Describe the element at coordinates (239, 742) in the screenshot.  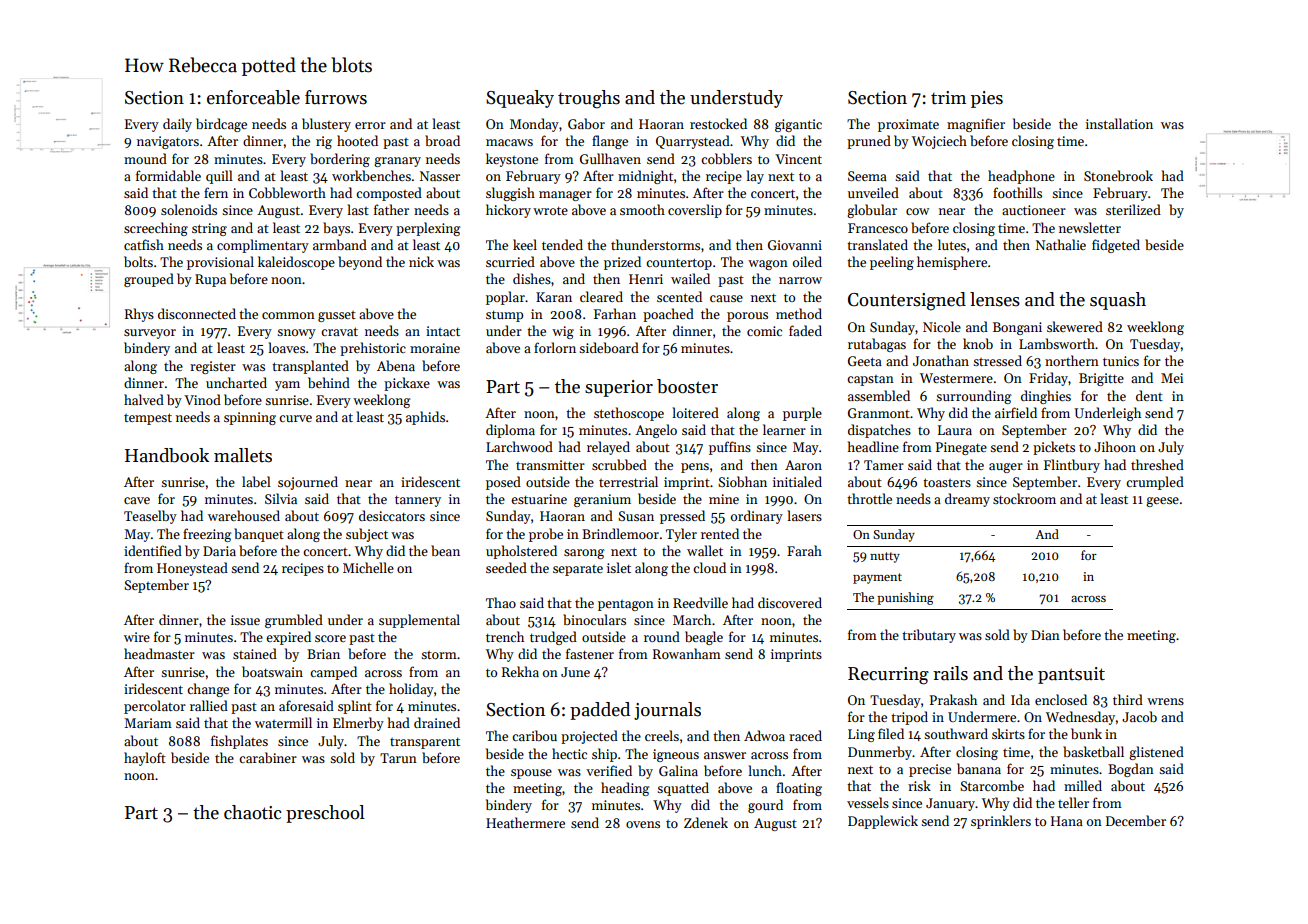
I see `fishplates` at that location.
